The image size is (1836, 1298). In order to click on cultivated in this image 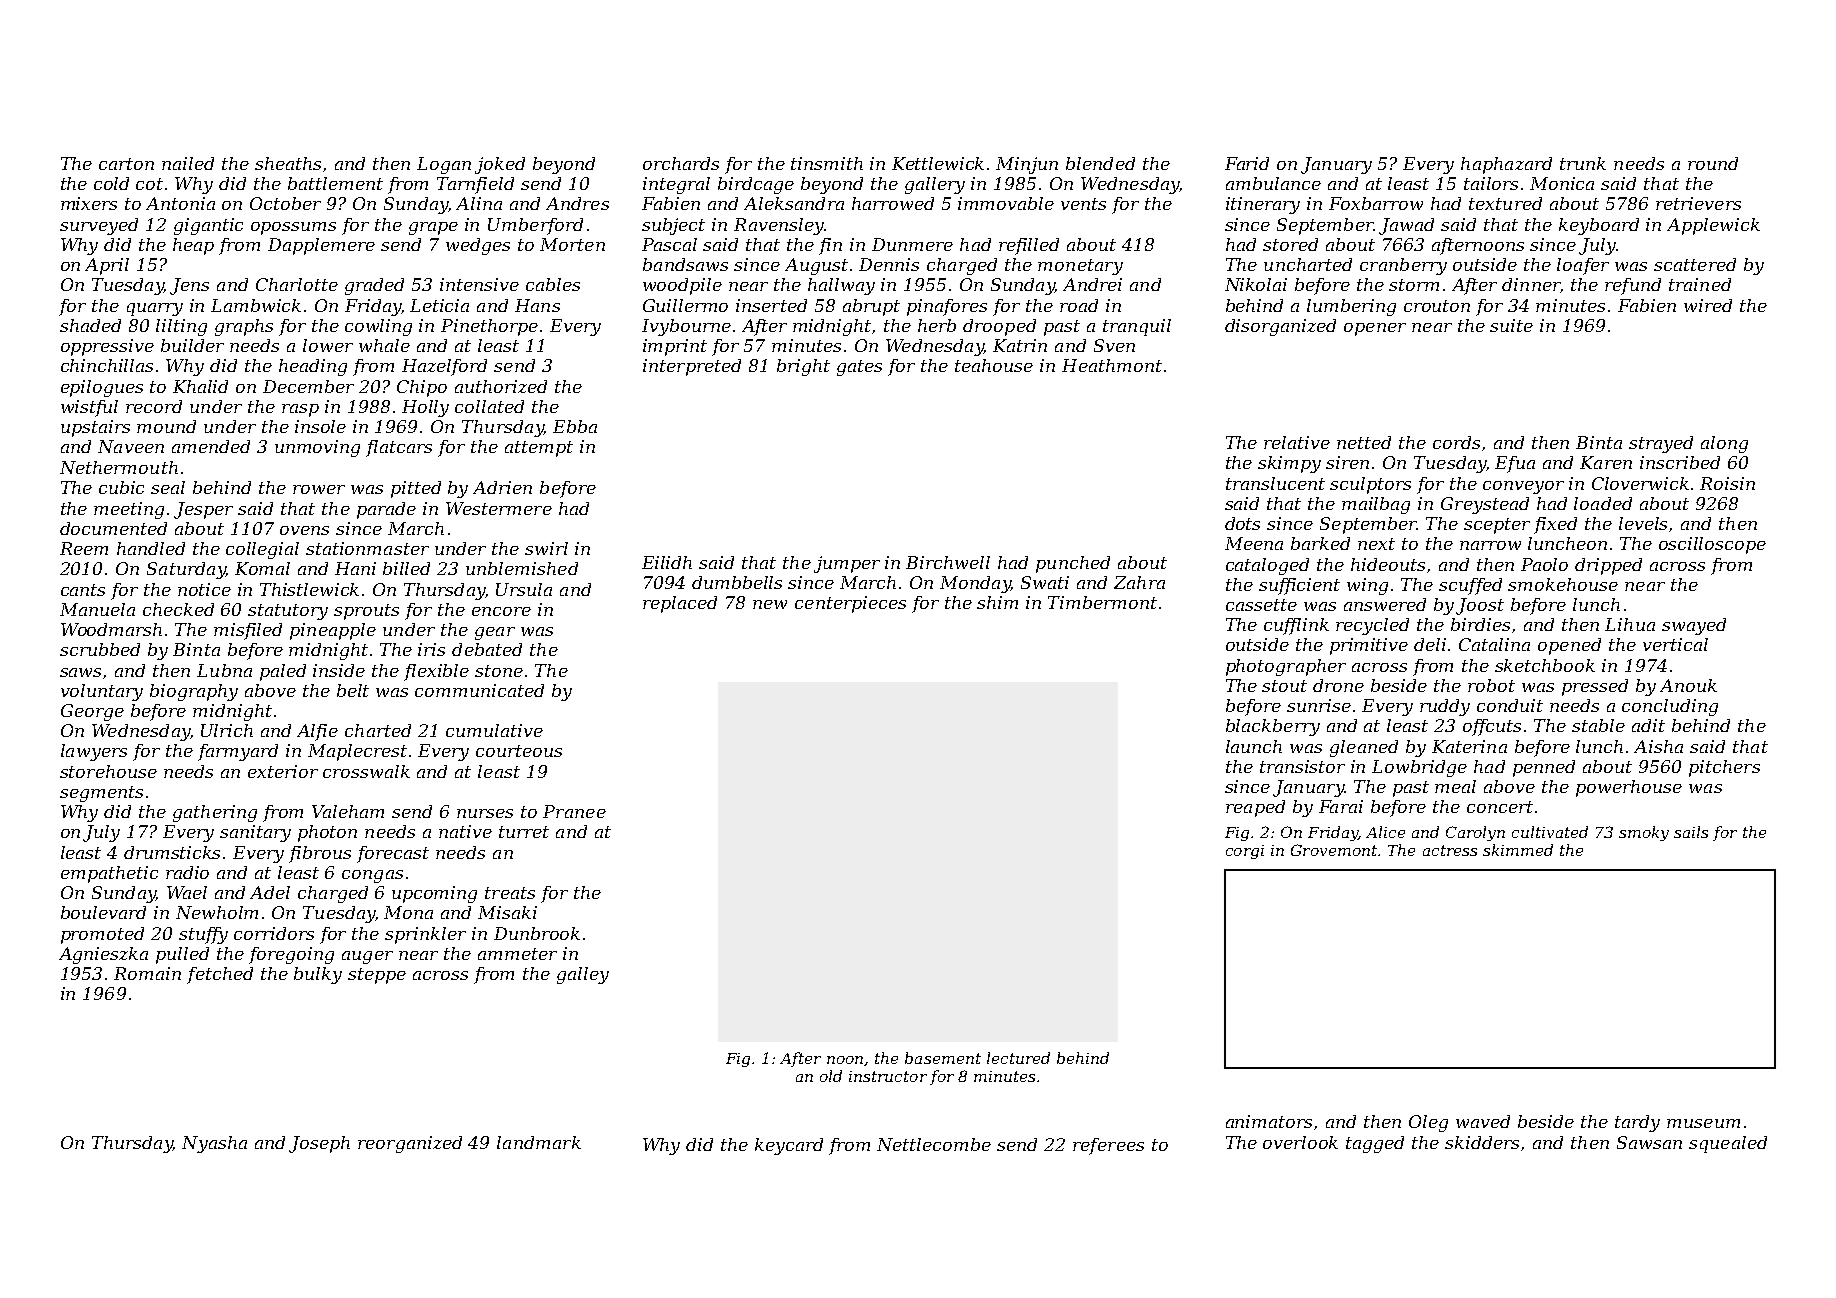, I will do `click(1550, 832)`.
